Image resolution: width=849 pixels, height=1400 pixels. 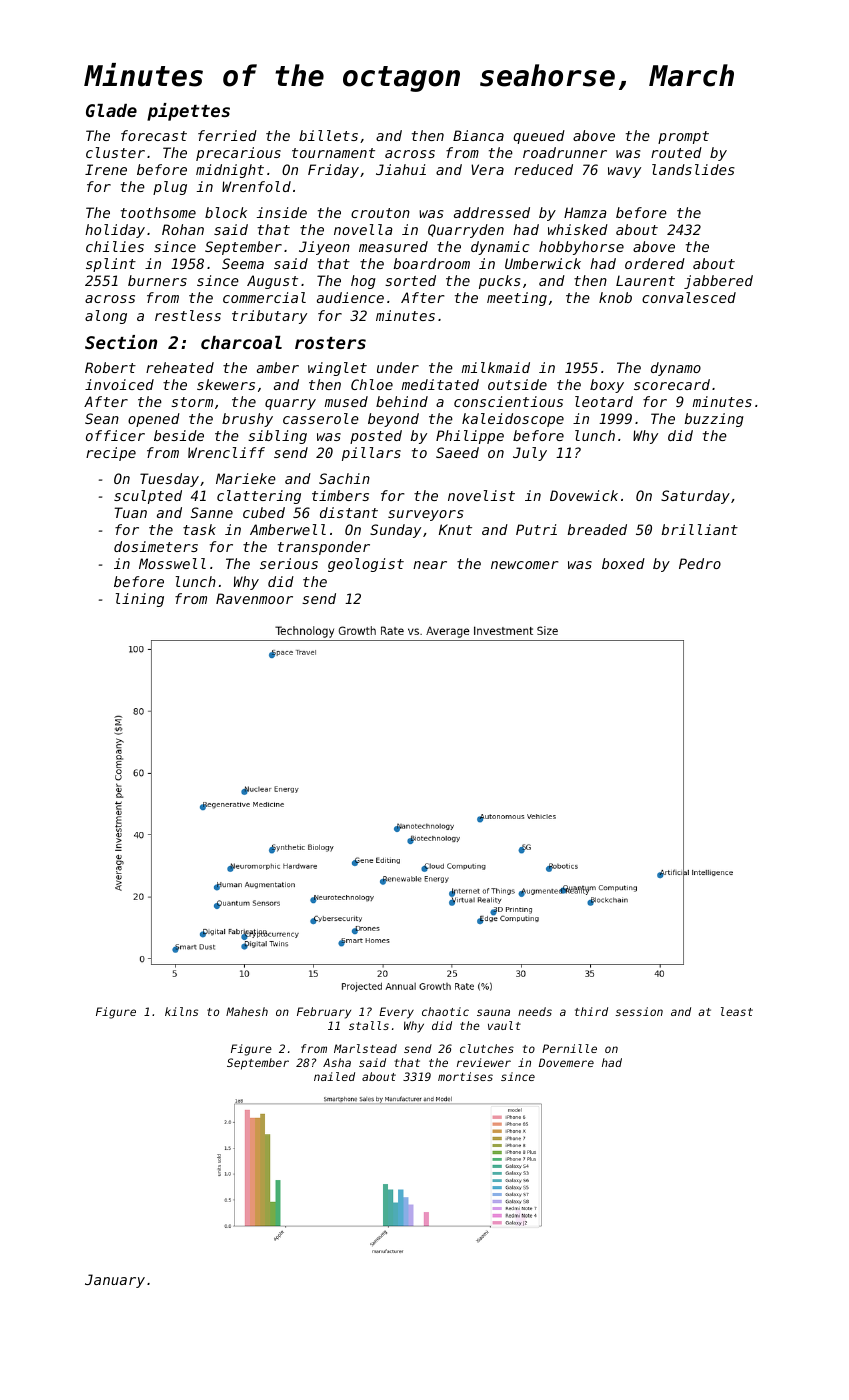 What do you see at coordinates (714, 420) in the screenshot?
I see `buzzing` at bounding box center [714, 420].
